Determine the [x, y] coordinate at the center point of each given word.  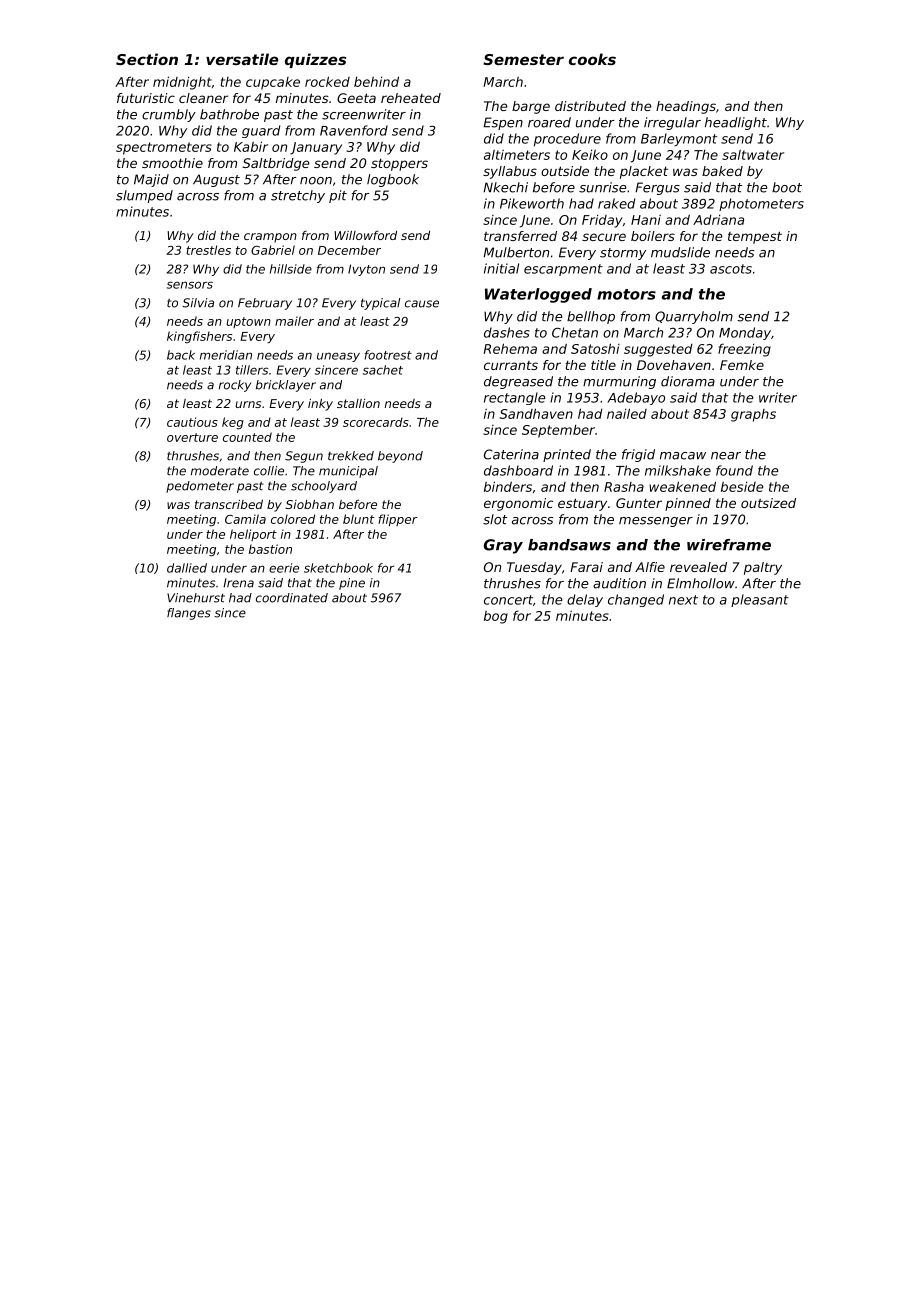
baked [722, 171]
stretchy [298, 196]
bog [496, 617]
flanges [189, 614]
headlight [736, 123]
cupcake [273, 83]
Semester [523, 59]
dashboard [518, 470]
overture [192, 437]
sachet [383, 370]
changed [636, 600]
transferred [520, 236]
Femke [742, 365]
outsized [768, 503]
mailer [294, 321]
